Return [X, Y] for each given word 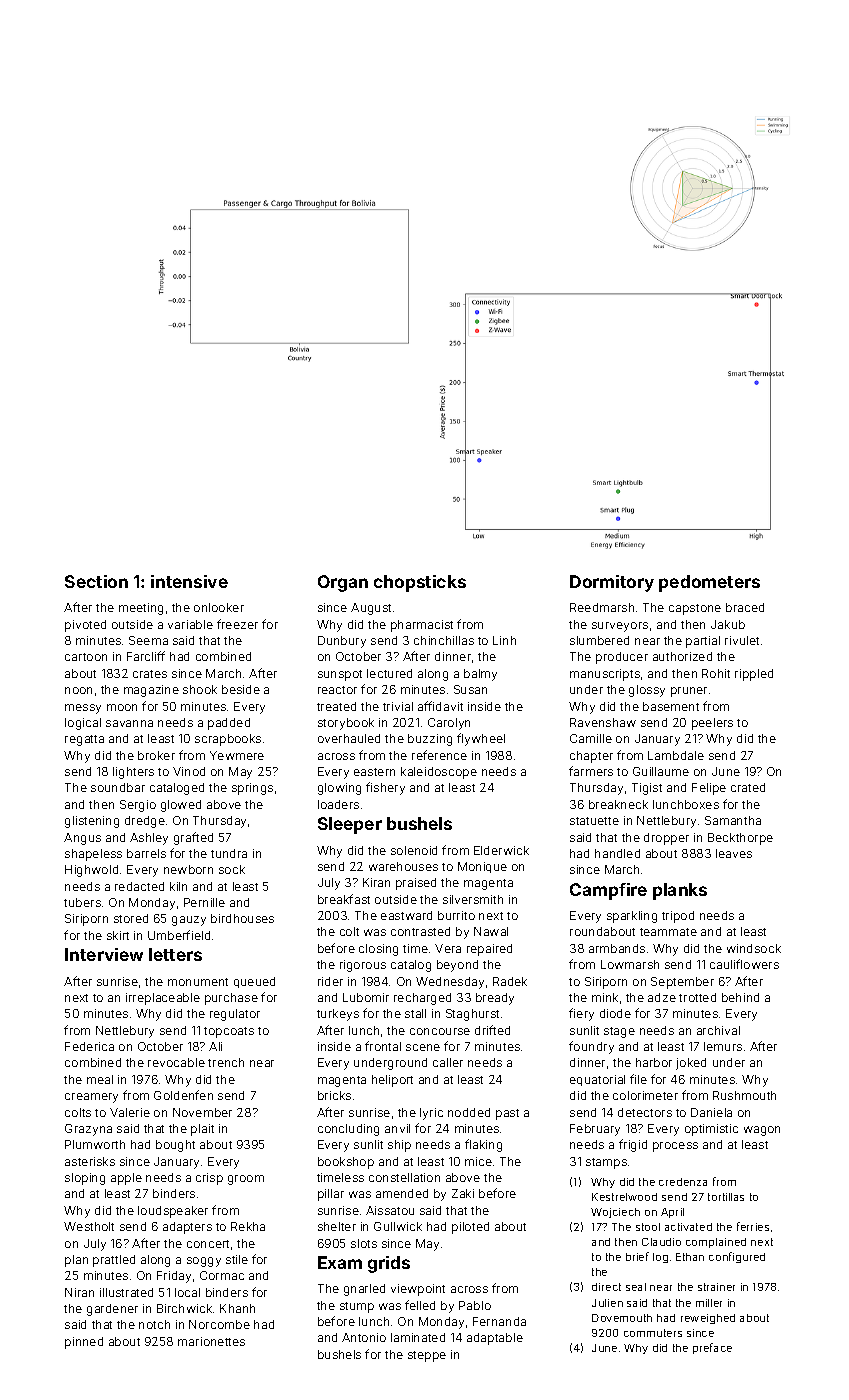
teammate [668, 932]
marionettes [211, 1341]
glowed [181, 806]
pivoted [85, 626]
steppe [427, 1356]
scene [423, 1047]
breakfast [344, 899]
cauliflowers [744, 964]
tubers [82, 902]
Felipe [709, 789]
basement [671, 706]
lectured [389, 673]
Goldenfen [183, 1095]
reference [439, 755]
